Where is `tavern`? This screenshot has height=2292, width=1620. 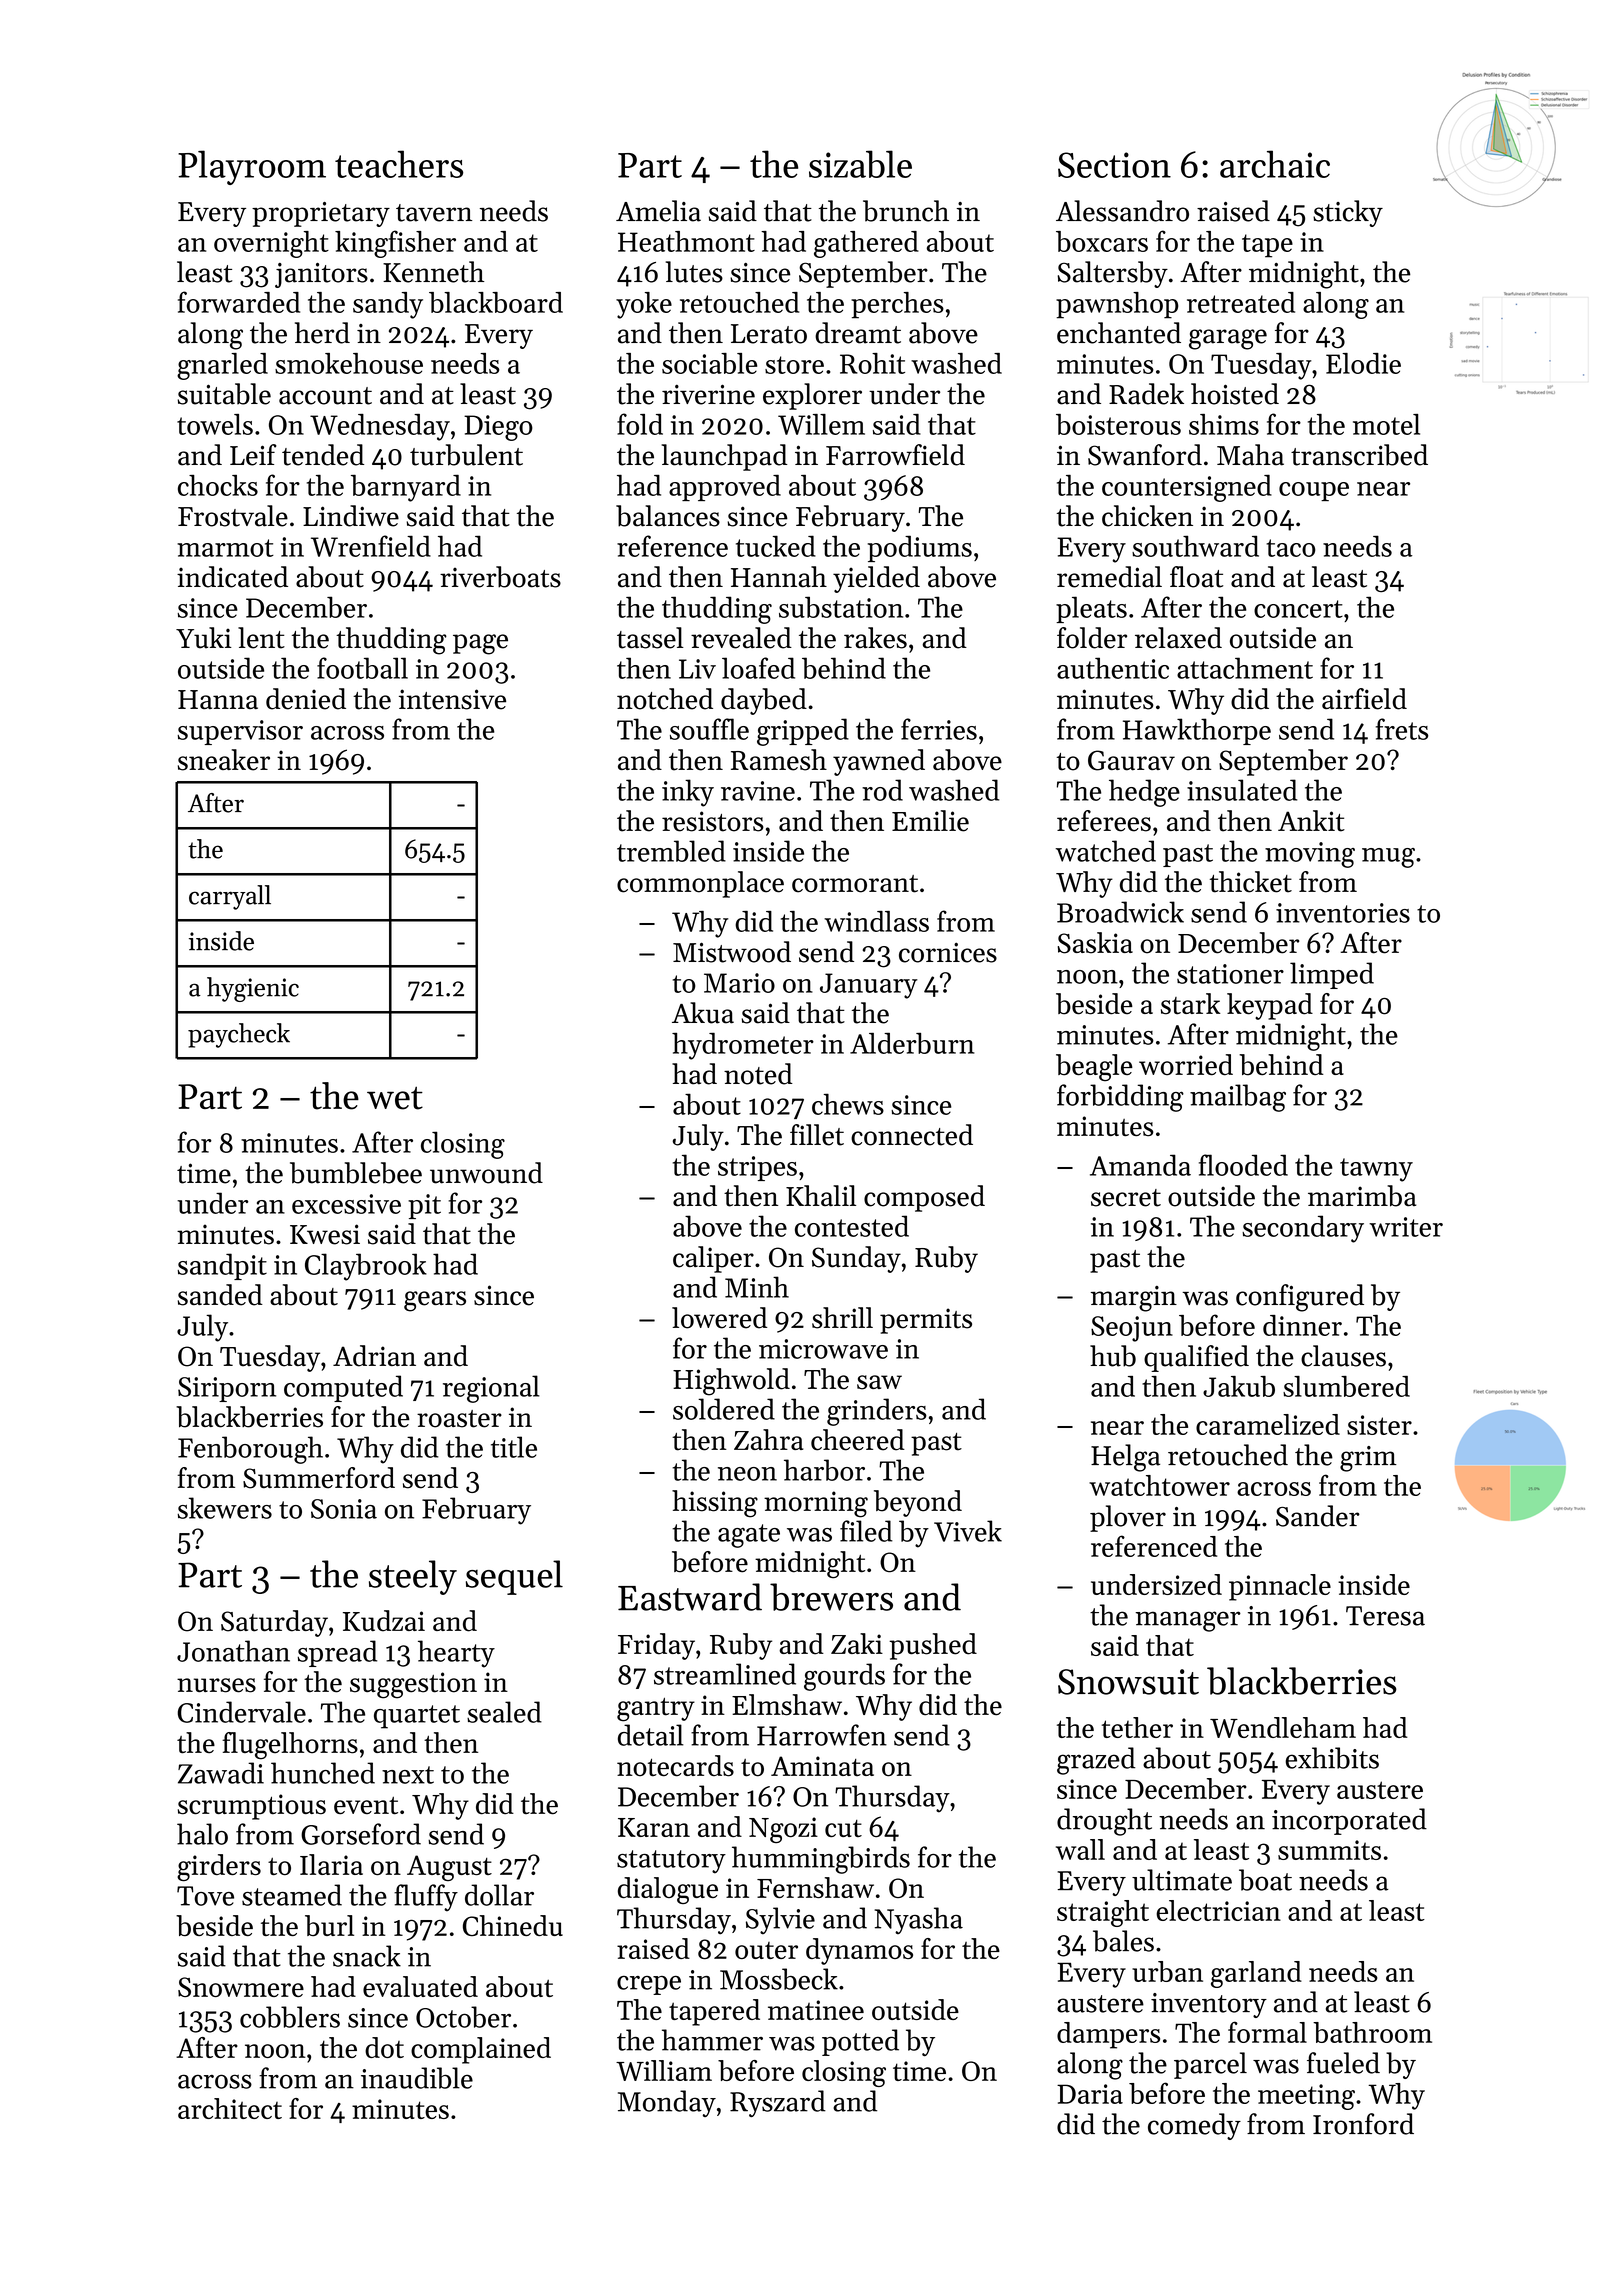
tavern is located at coordinates (434, 213).
